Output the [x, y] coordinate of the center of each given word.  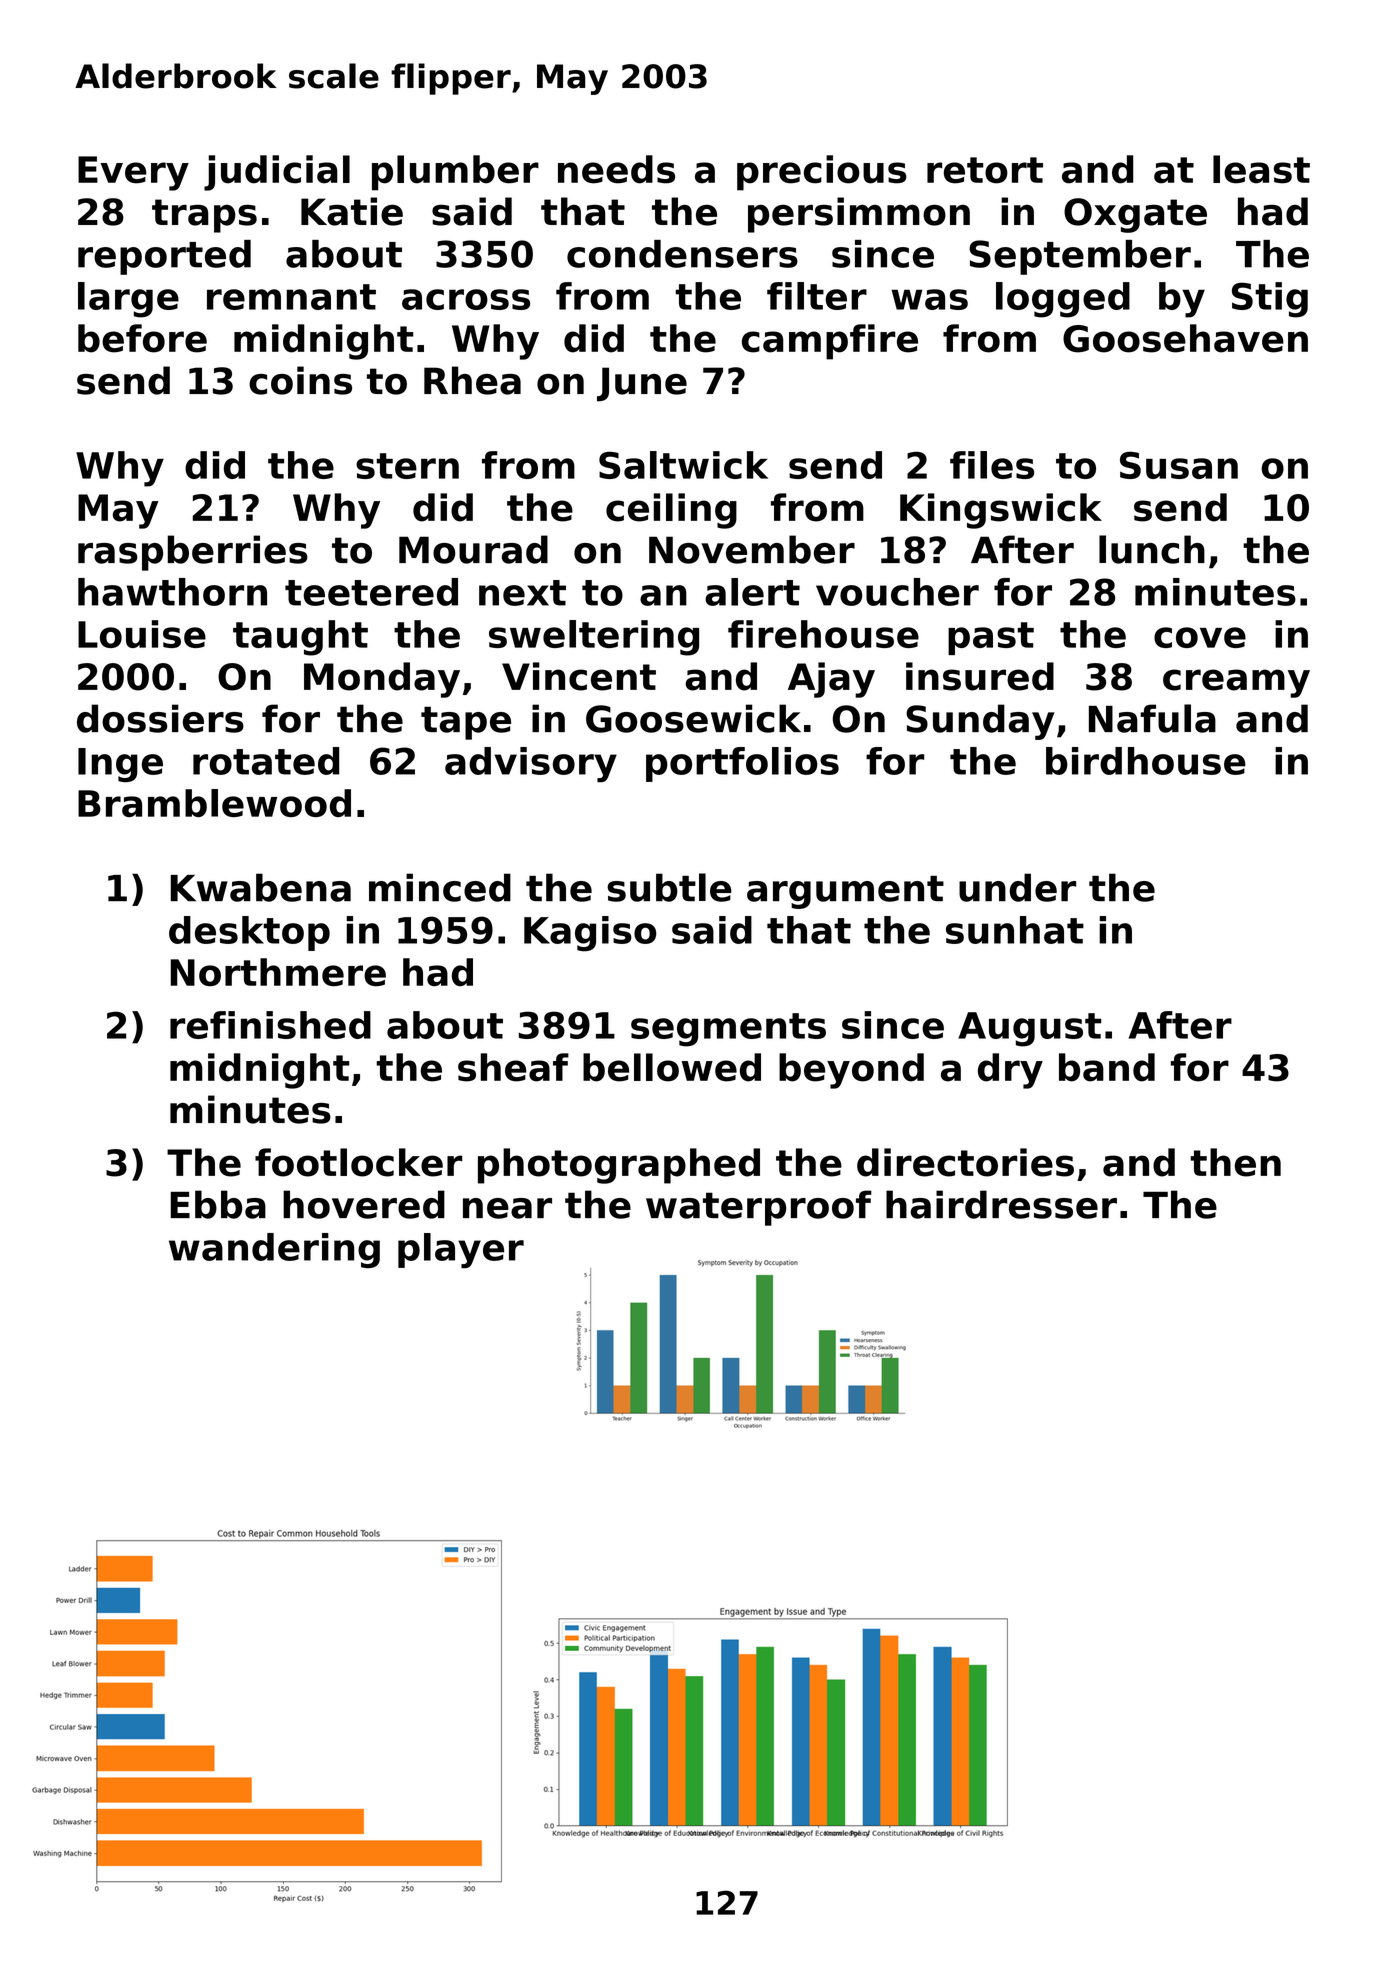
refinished [270, 1025]
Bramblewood [214, 803]
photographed [619, 1166]
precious [822, 173]
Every [133, 173]
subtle [669, 887]
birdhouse [1146, 761]
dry [1010, 1071]
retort [985, 170]
